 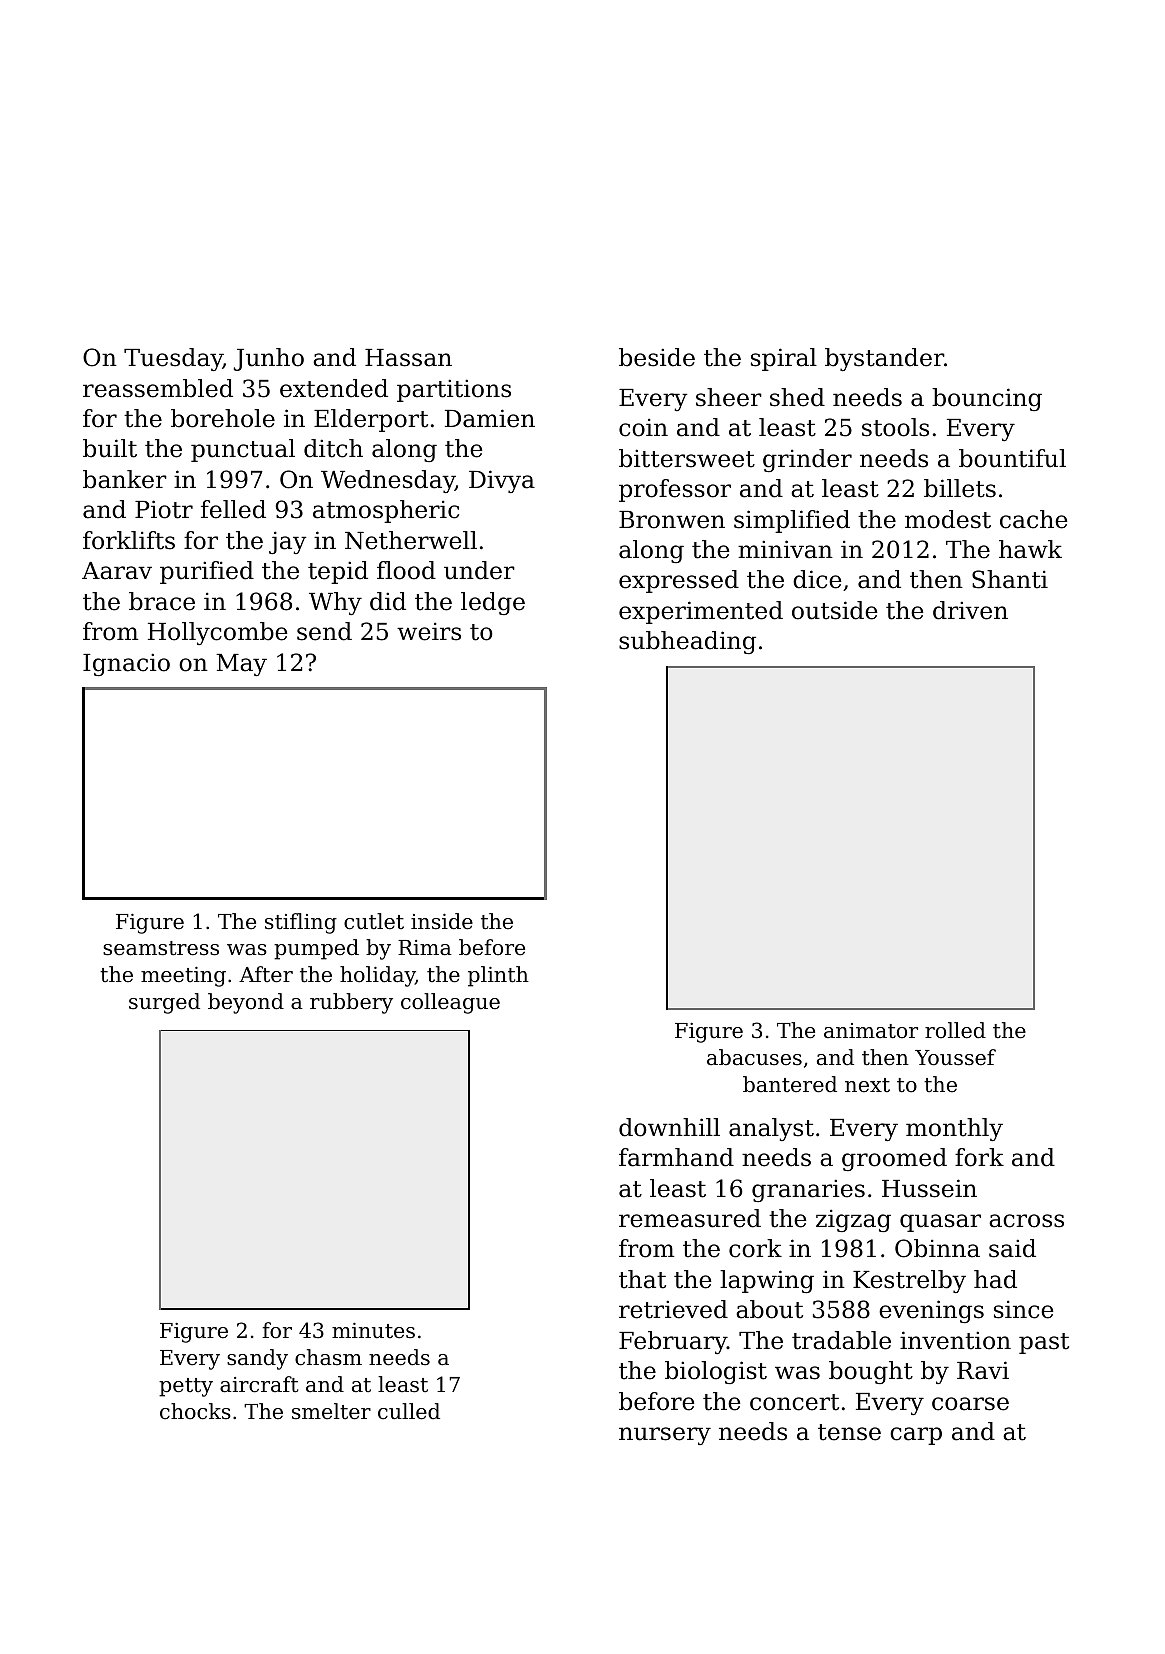 What do you see at coordinates (173, 359) in the screenshot?
I see `Tuesday` at bounding box center [173, 359].
